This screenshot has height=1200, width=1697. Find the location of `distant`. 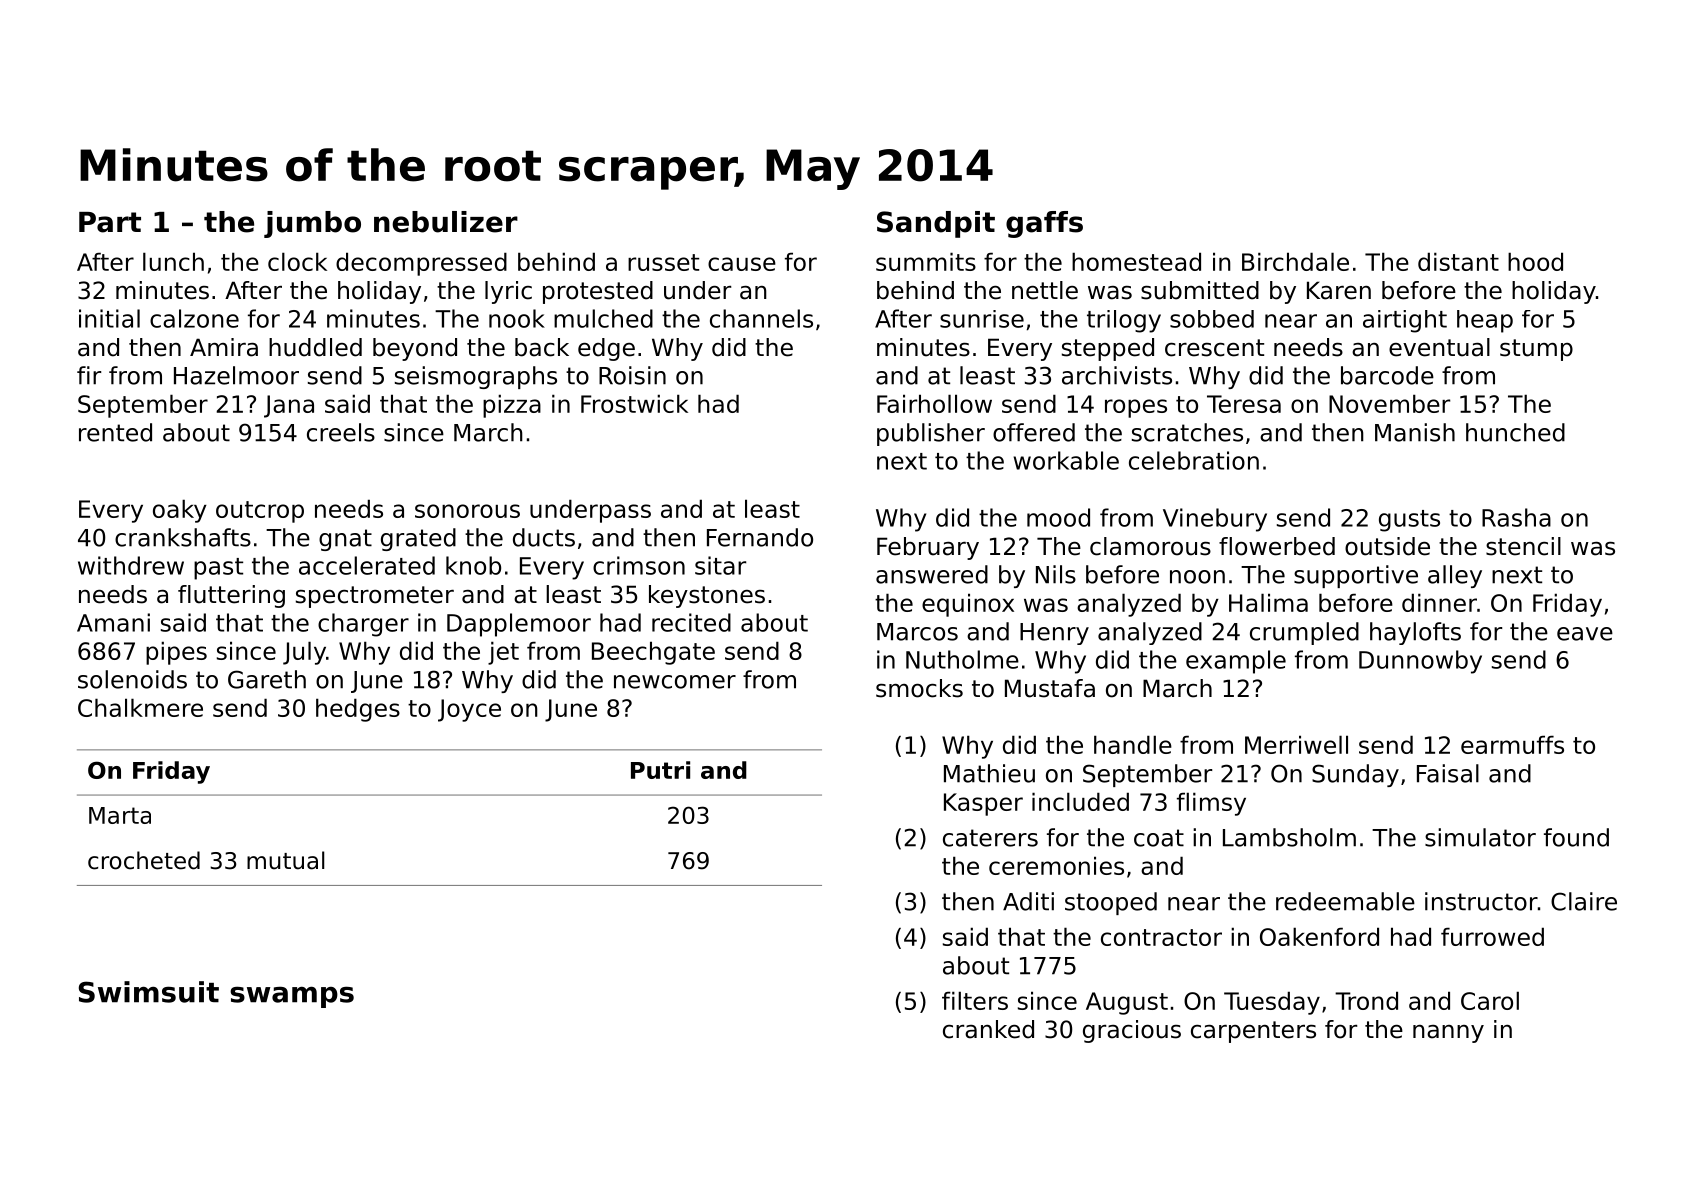

distant is located at coordinates (1458, 261).
